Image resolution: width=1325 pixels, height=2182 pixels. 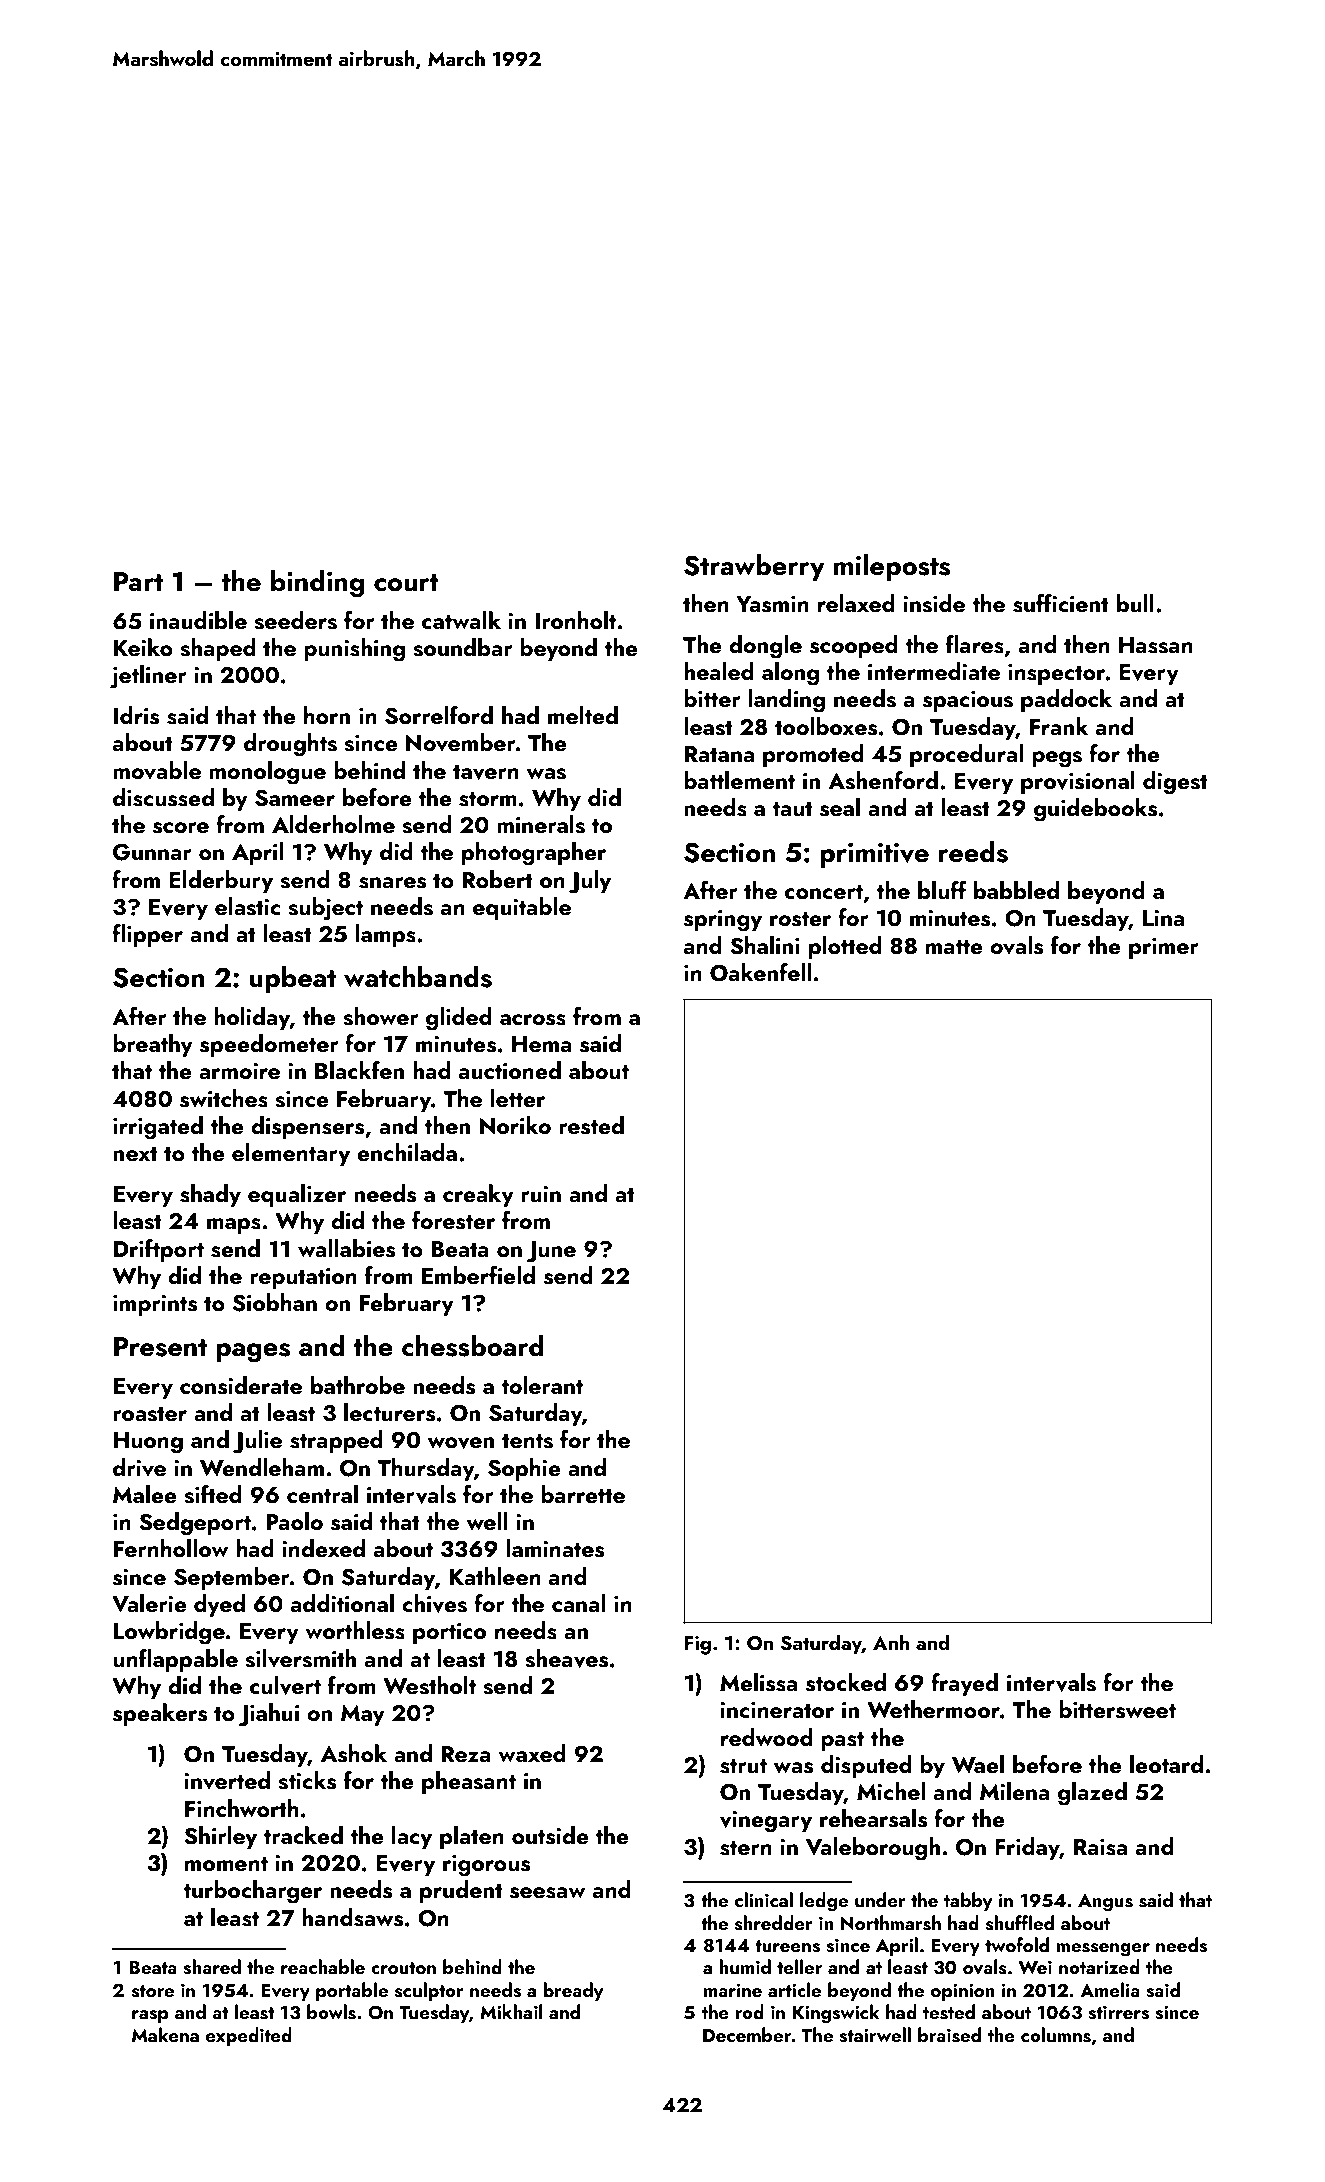 What do you see at coordinates (323, 1966) in the page?
I see `reachable` at bounding box center [323, 1966].
